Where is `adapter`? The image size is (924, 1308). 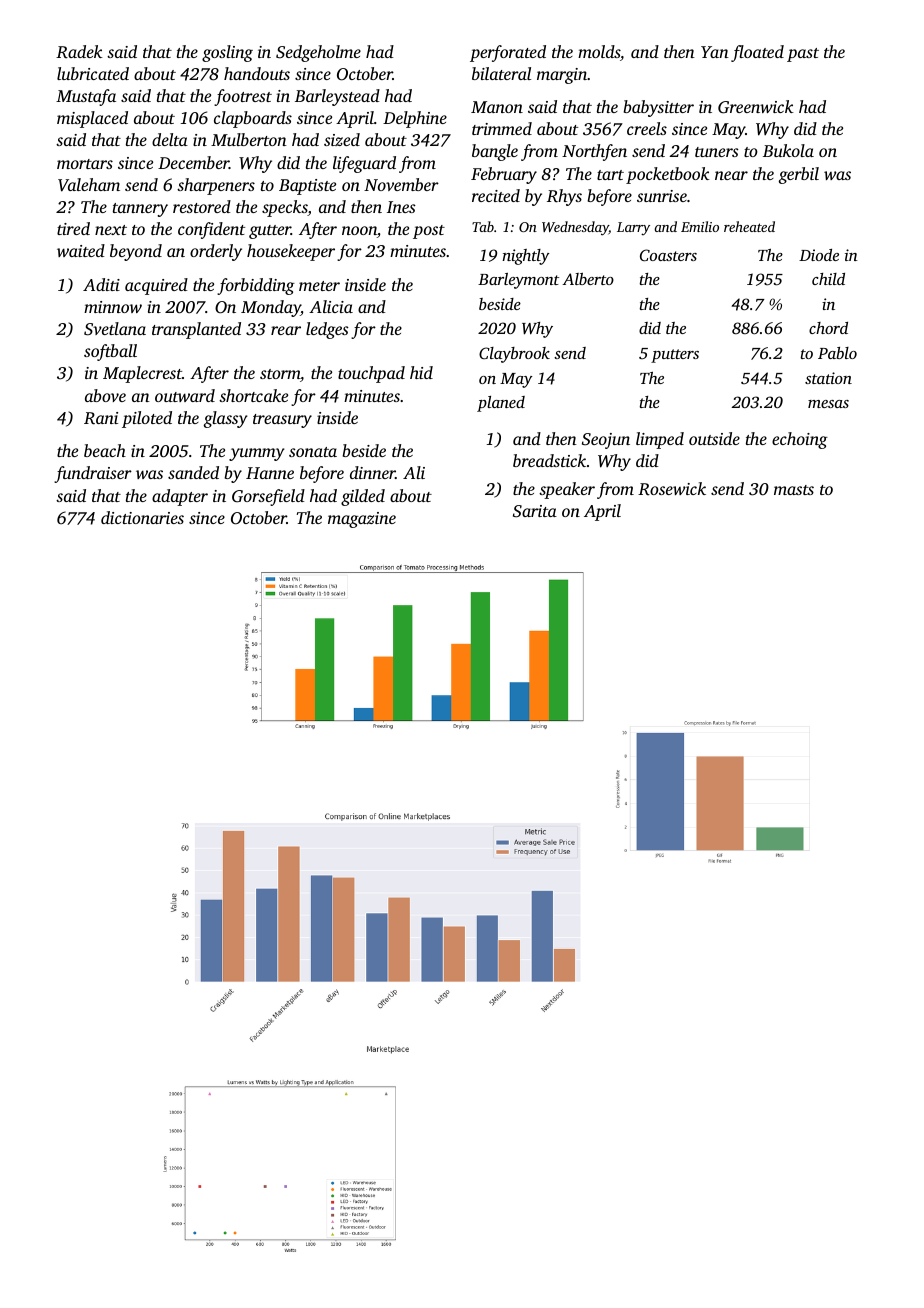 adapter is located at coordinates (180, 497).
